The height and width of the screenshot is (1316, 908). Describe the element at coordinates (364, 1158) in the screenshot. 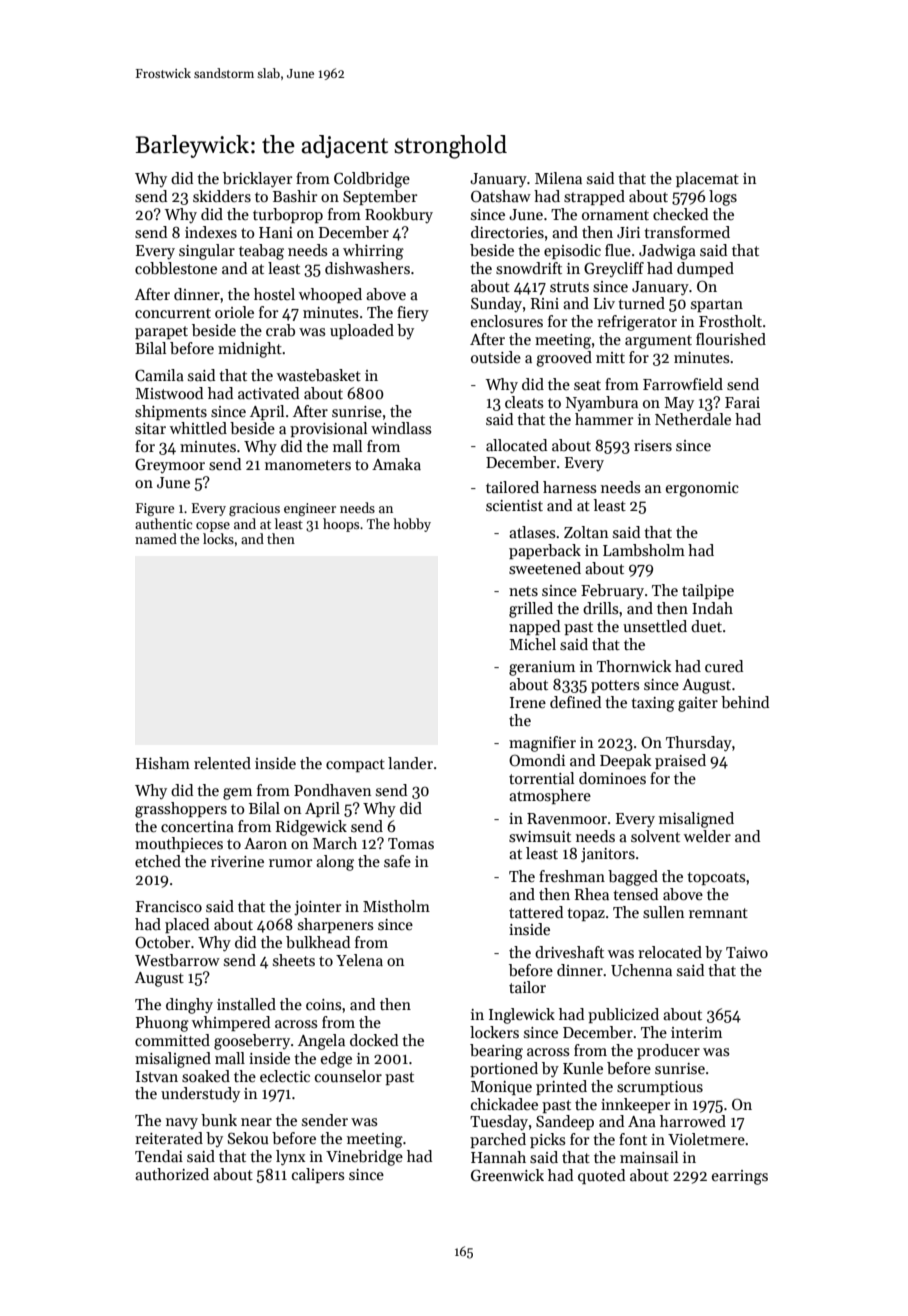

I see `Vinebridge` at that location.
